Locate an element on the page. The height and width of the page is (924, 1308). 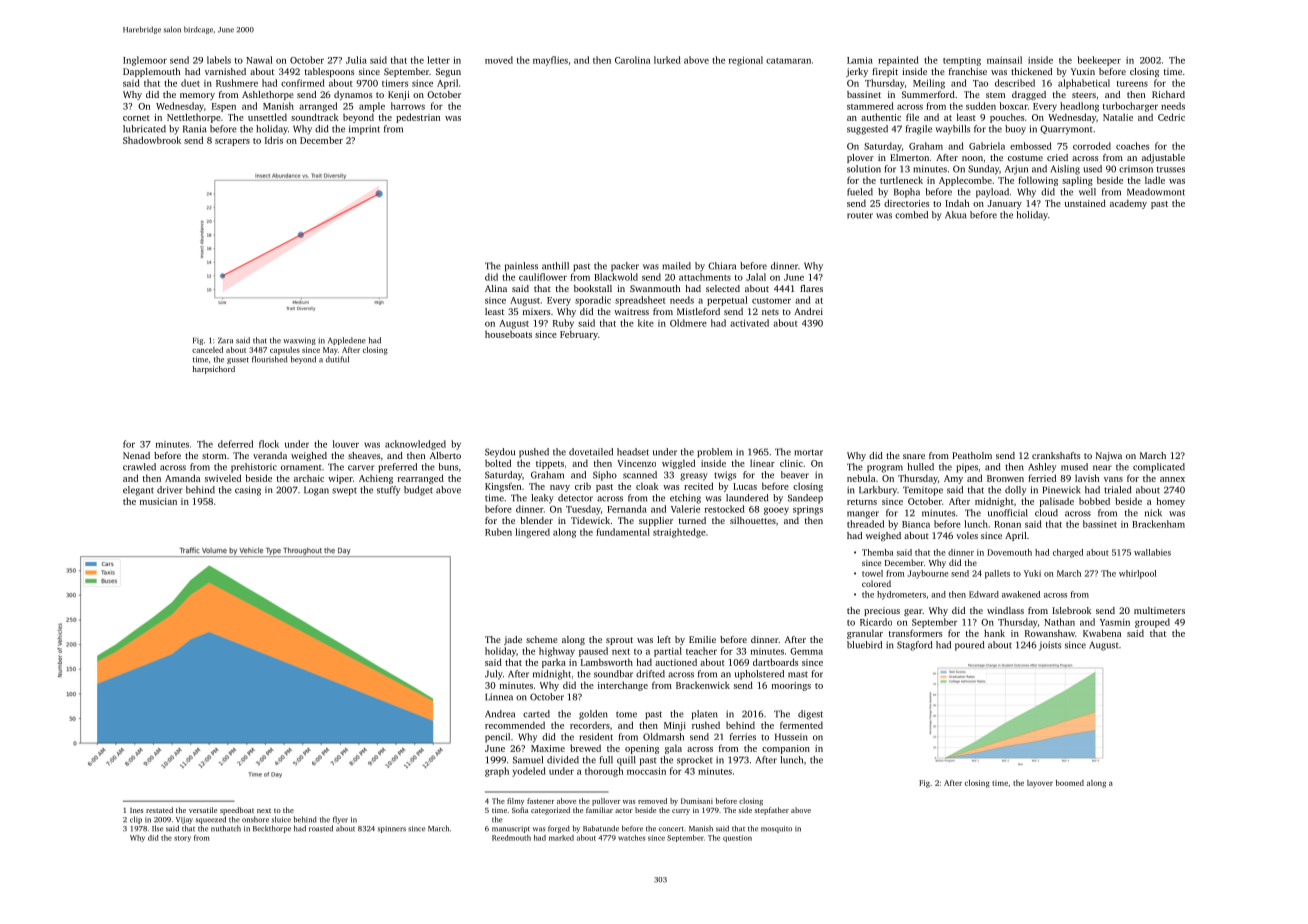
Temitope is located at coordinates (923, 491).
